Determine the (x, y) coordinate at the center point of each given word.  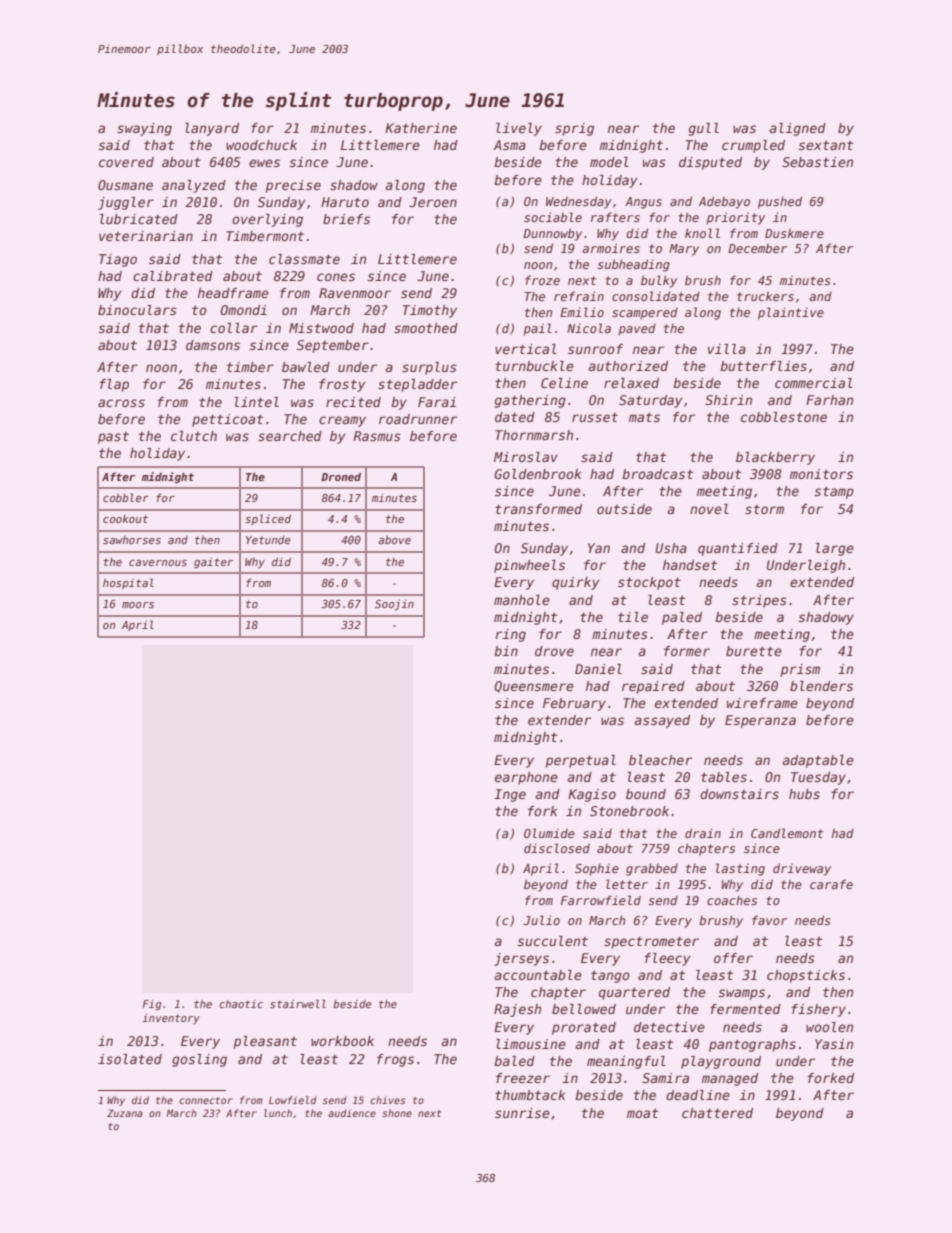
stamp (834, 492)
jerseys (521, 959)
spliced (268, 519)
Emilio (582, 312)
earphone (526, 778)
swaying (144, 129)
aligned (797, 129)
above (394, 539)
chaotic (241, 1004)
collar (234, 328)
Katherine (421, 128)
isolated (130, 1059)
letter (627, 884)
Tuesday (818, 778)
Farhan (829, 400)
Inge (510, 795)
